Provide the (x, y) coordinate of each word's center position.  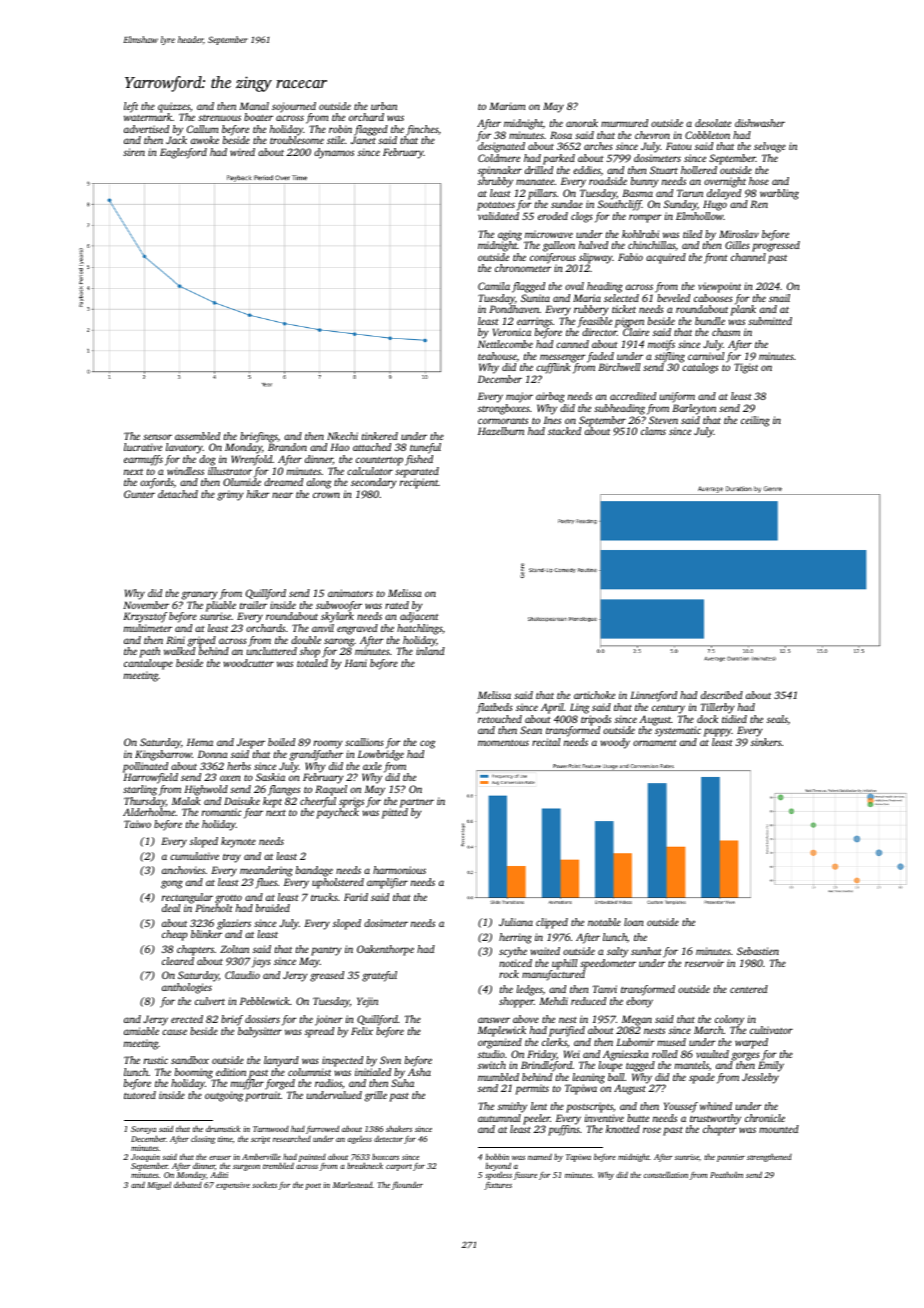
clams (653, 431)
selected (621, 298)
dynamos (334, 153)
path (149, 652)
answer (494, 1020)
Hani (356, 663)
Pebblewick (265, 1001)
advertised (146, 129)
